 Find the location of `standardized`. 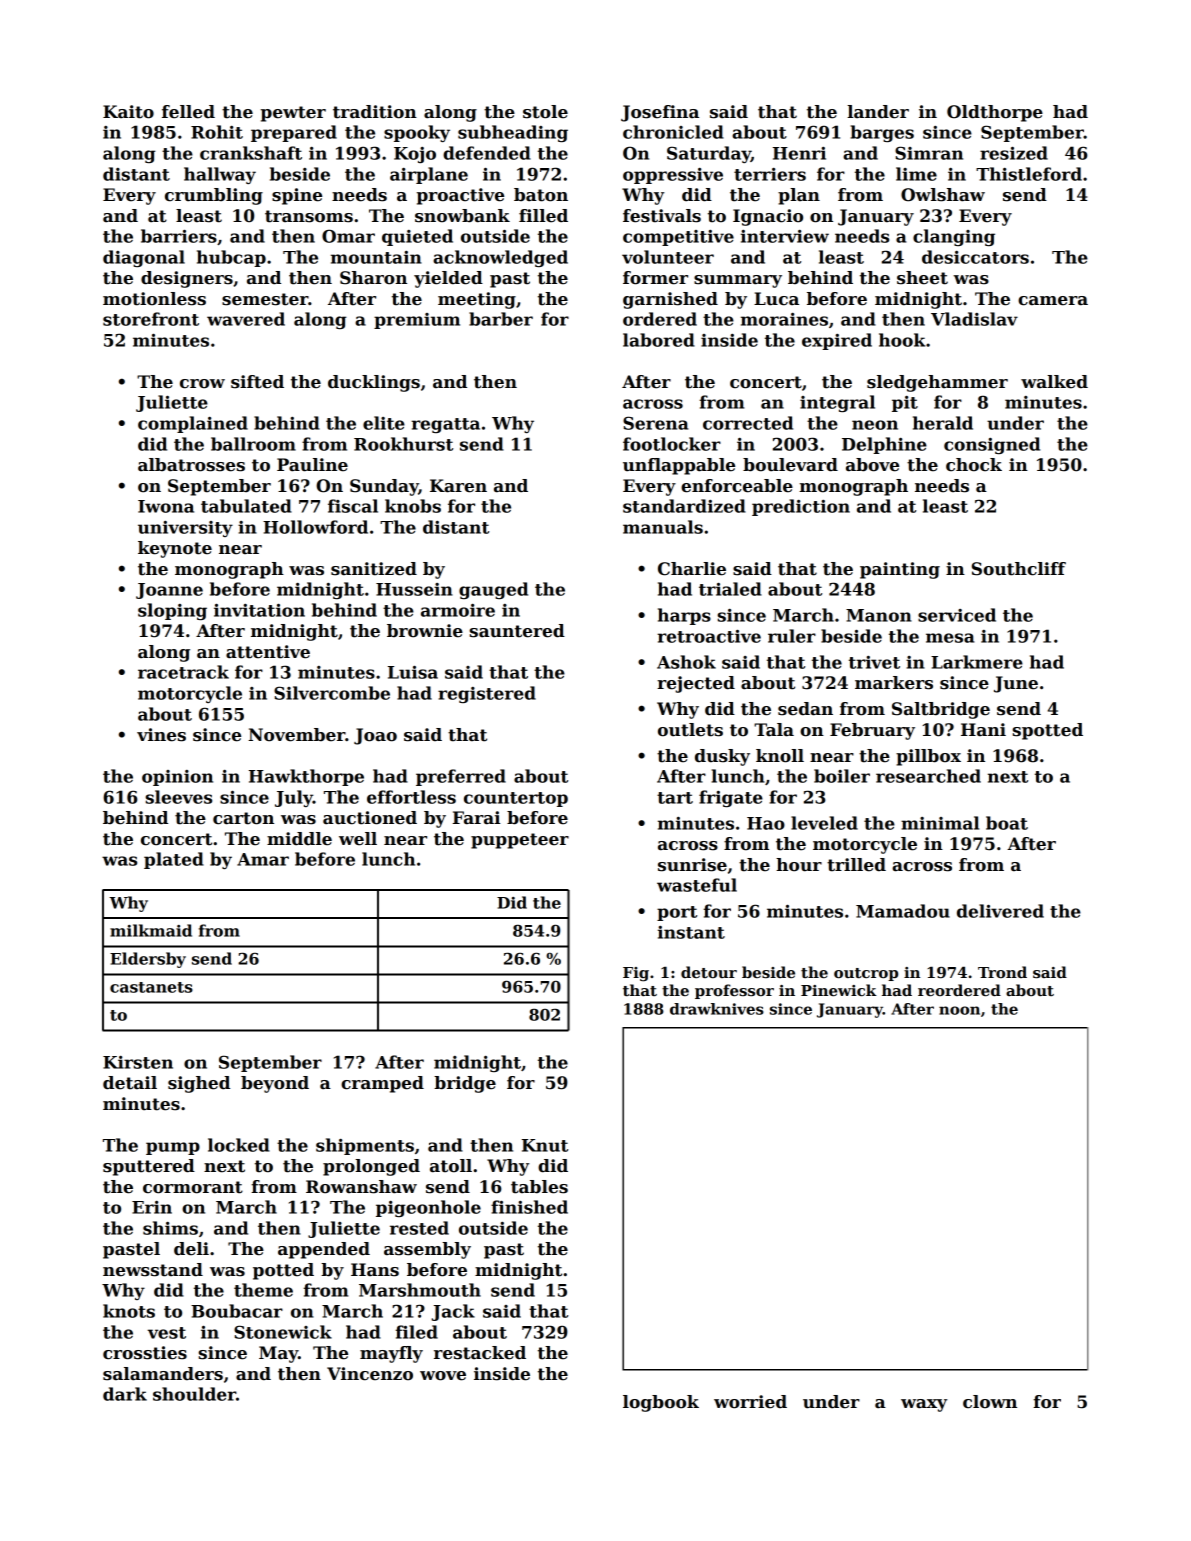

standardized is located at coordinates (684, 506).
